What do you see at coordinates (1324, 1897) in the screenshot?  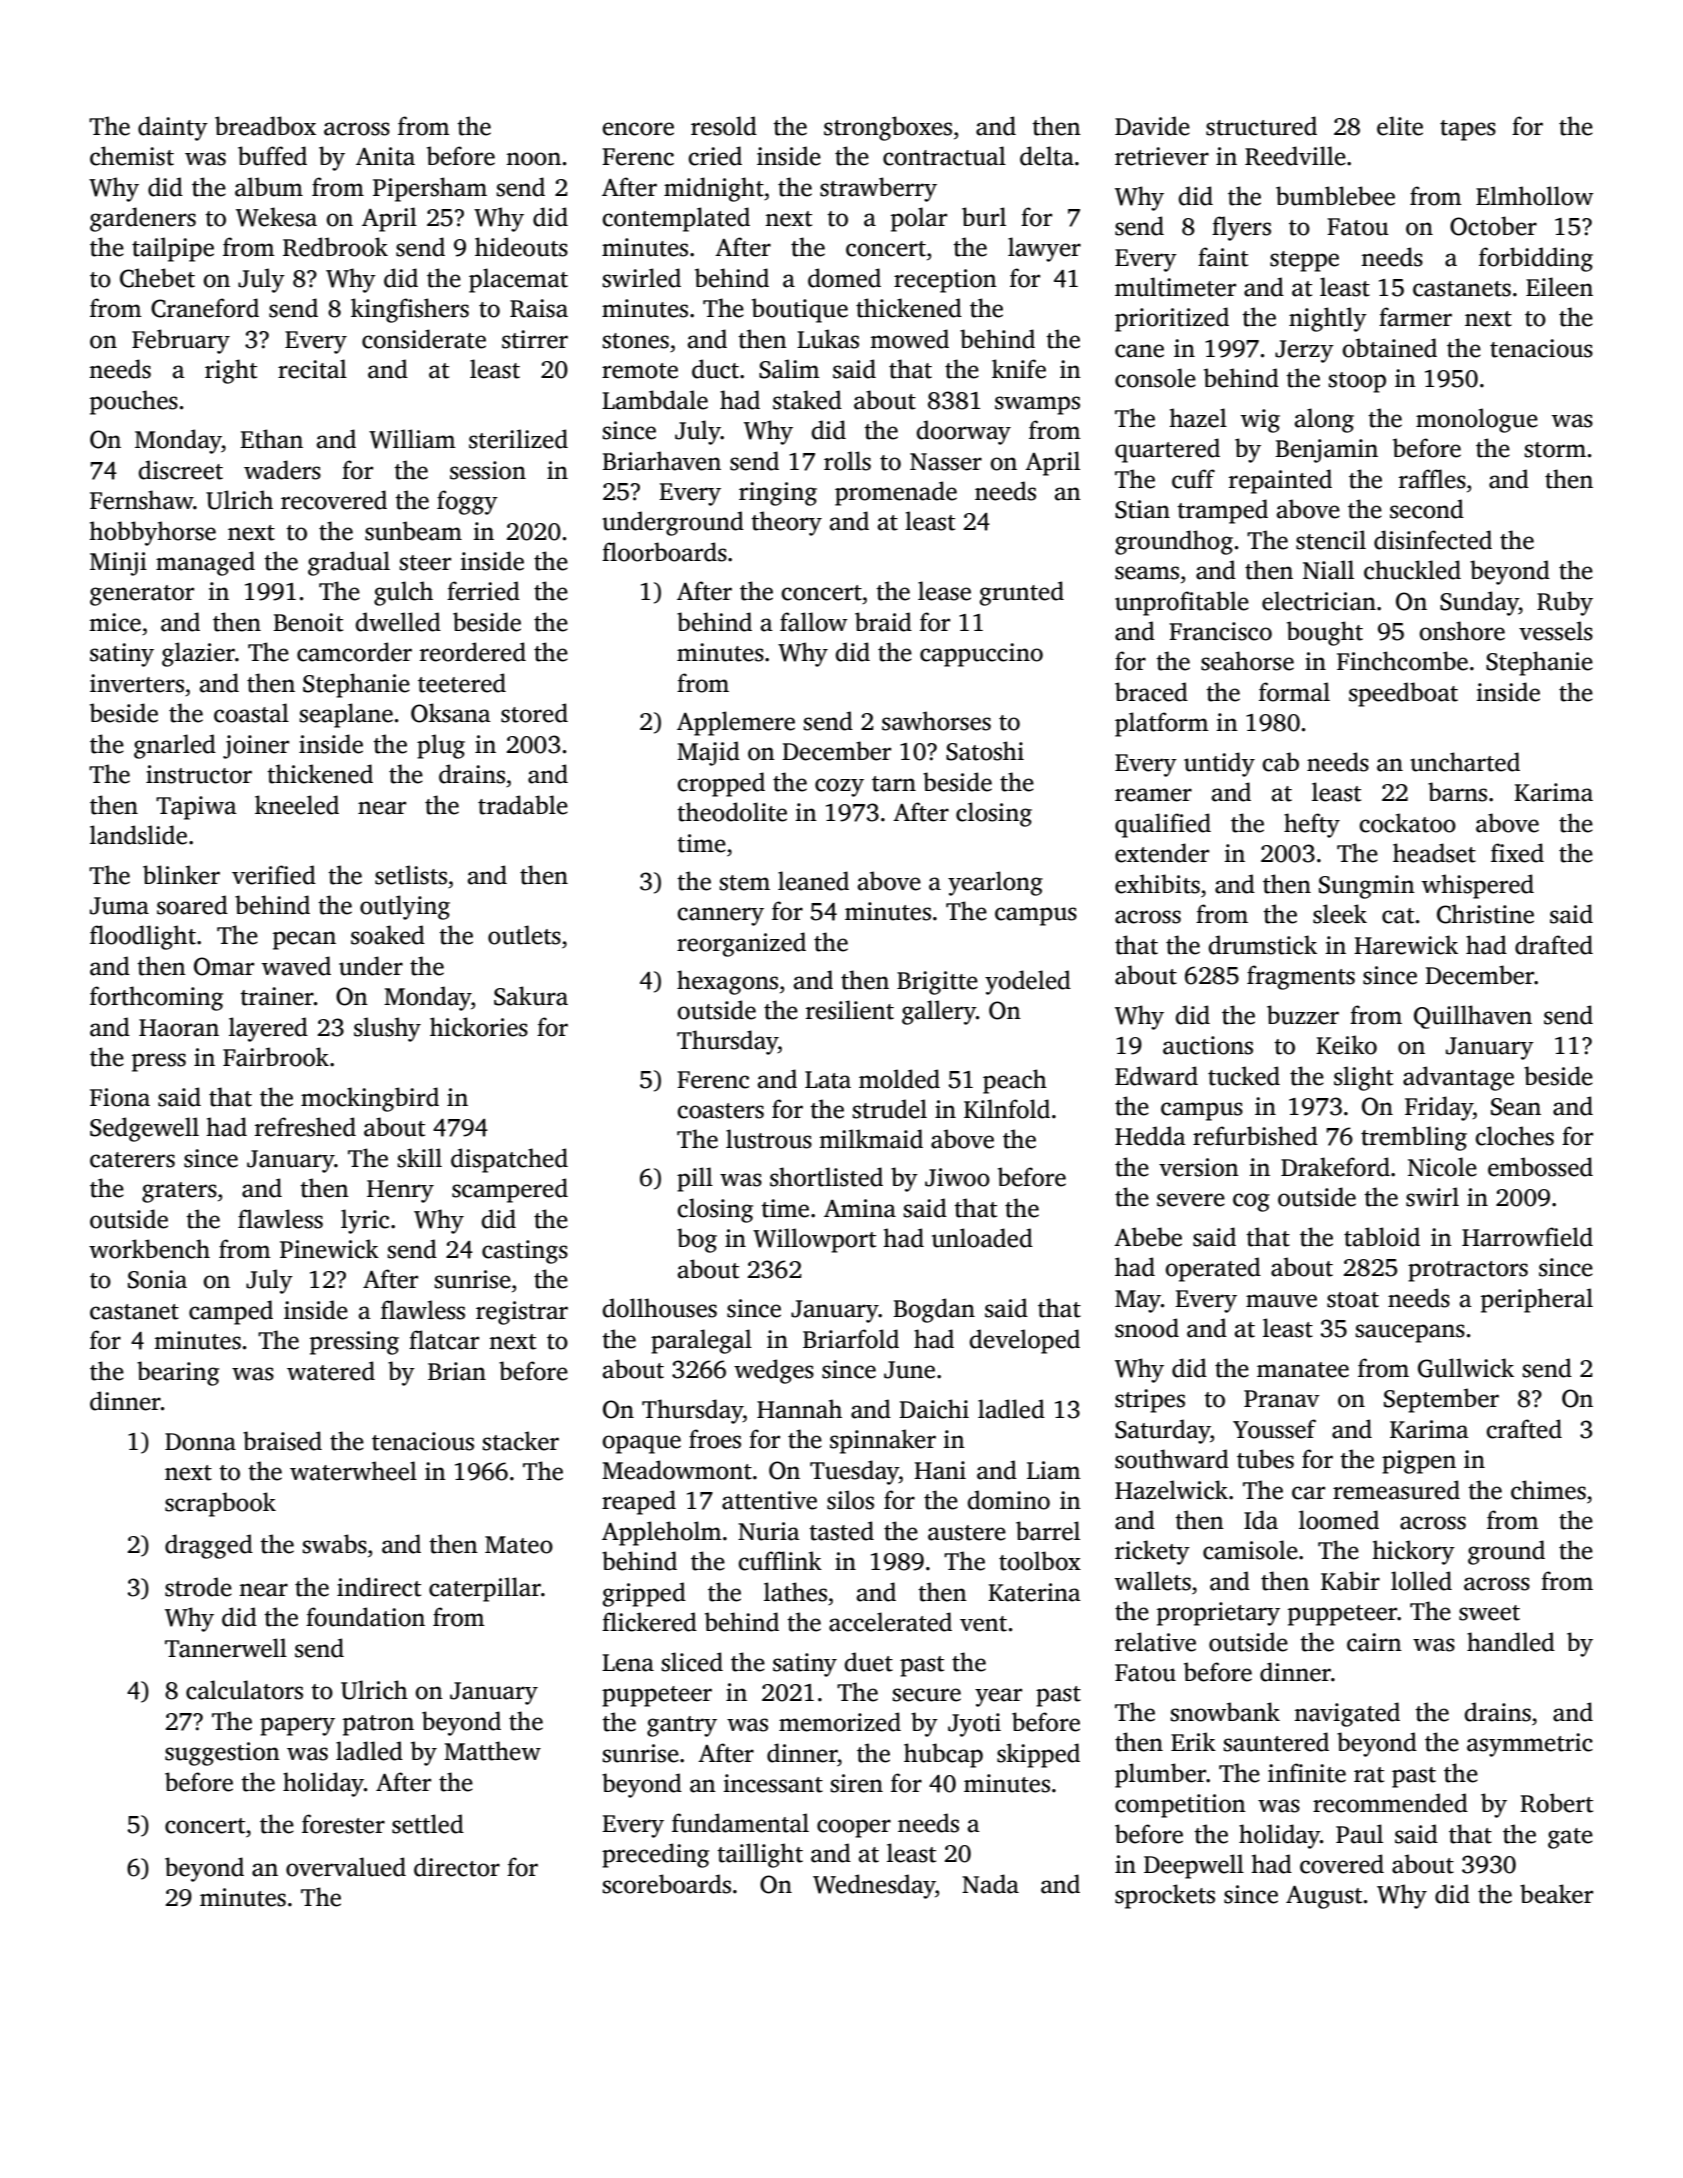 I see `August` at bounding box center [1324, 1897].
